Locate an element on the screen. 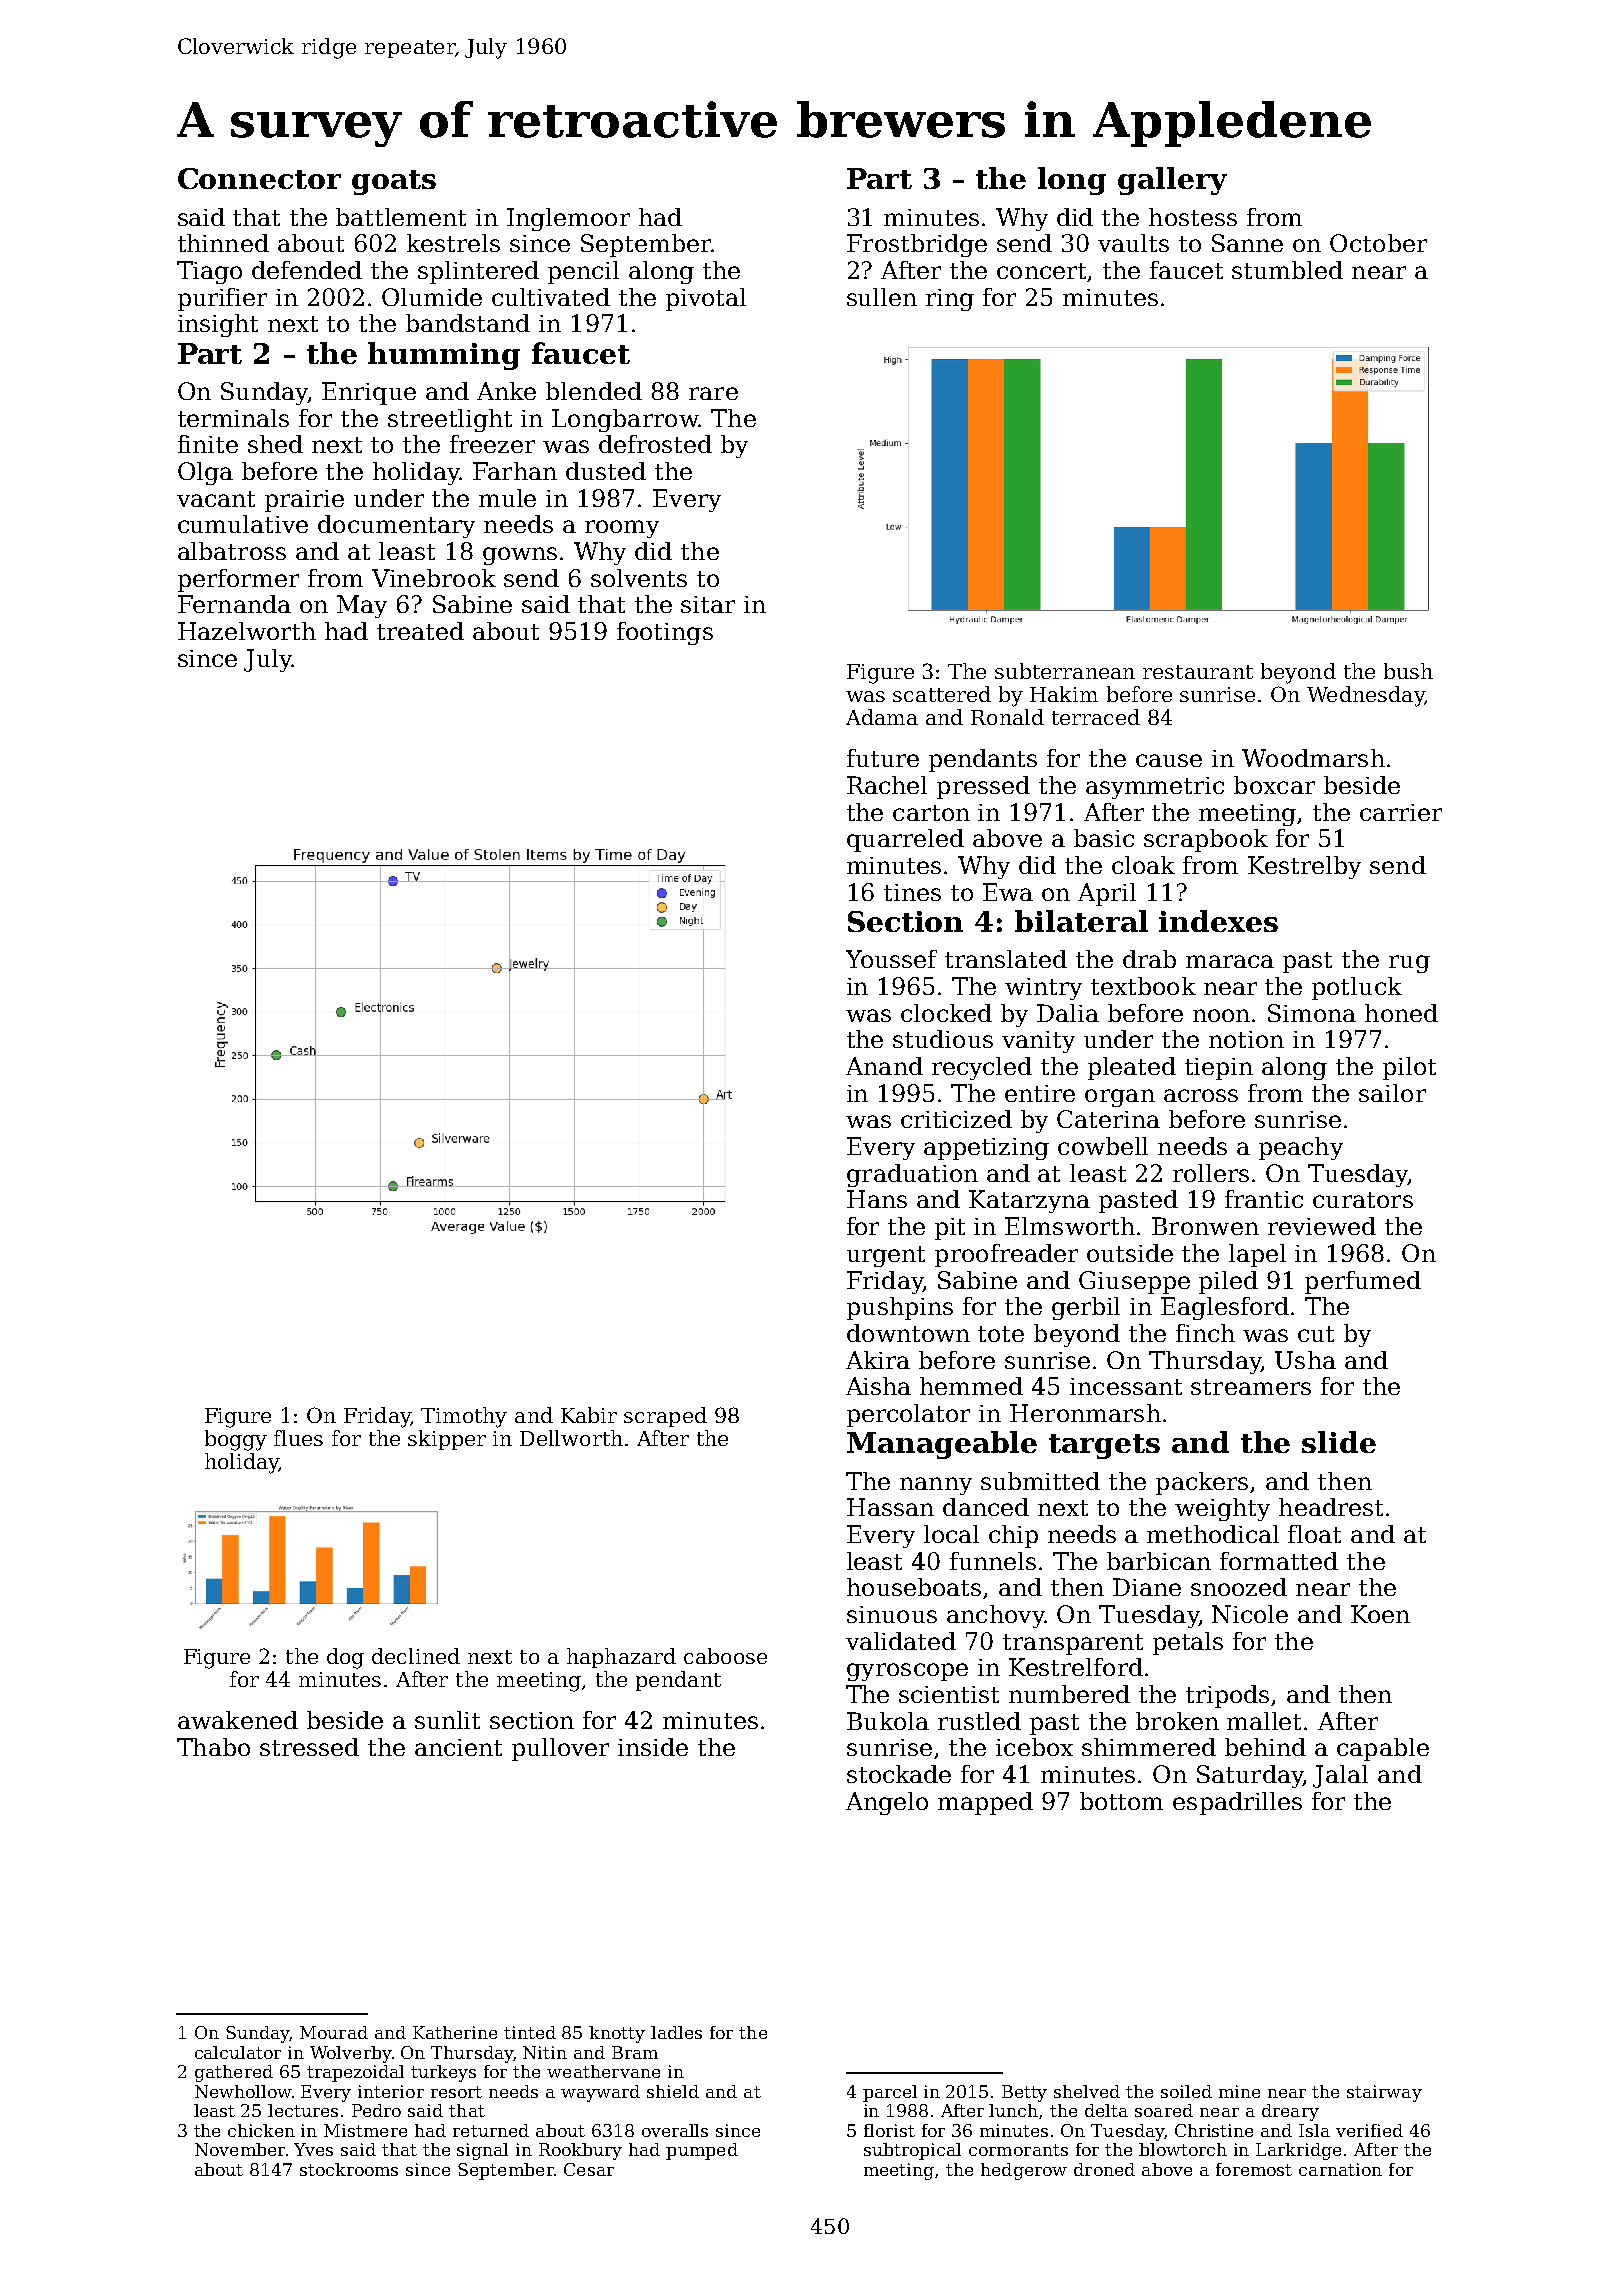 The height and width of the screenshot is (2292, 1620). Inglemoor is located at coordinates (568, 219).
